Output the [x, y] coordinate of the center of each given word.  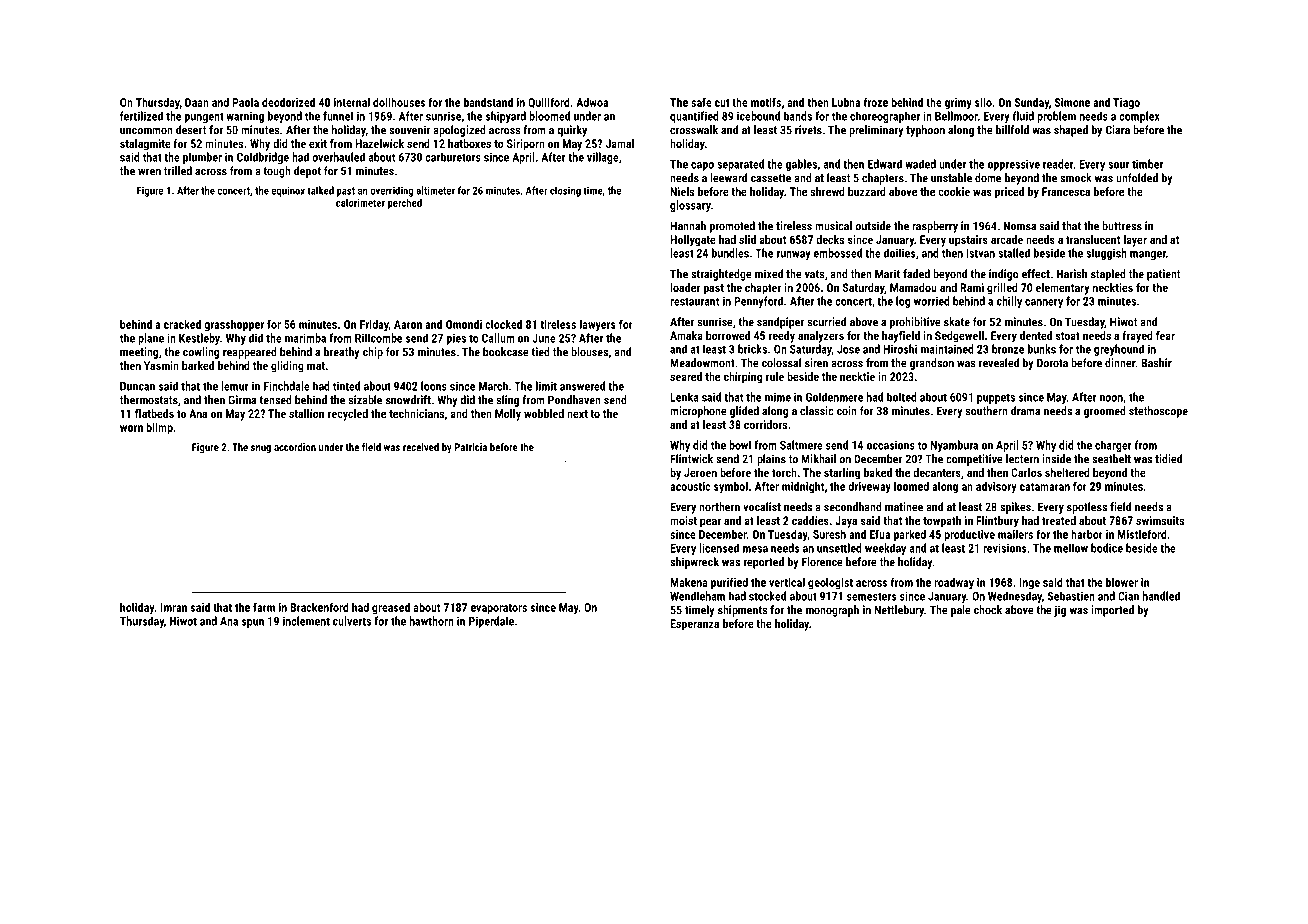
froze [876, 102]
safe [701, 102]
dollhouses [399, 102]
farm [264, 607]
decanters [937, 472]
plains [771, 460]
